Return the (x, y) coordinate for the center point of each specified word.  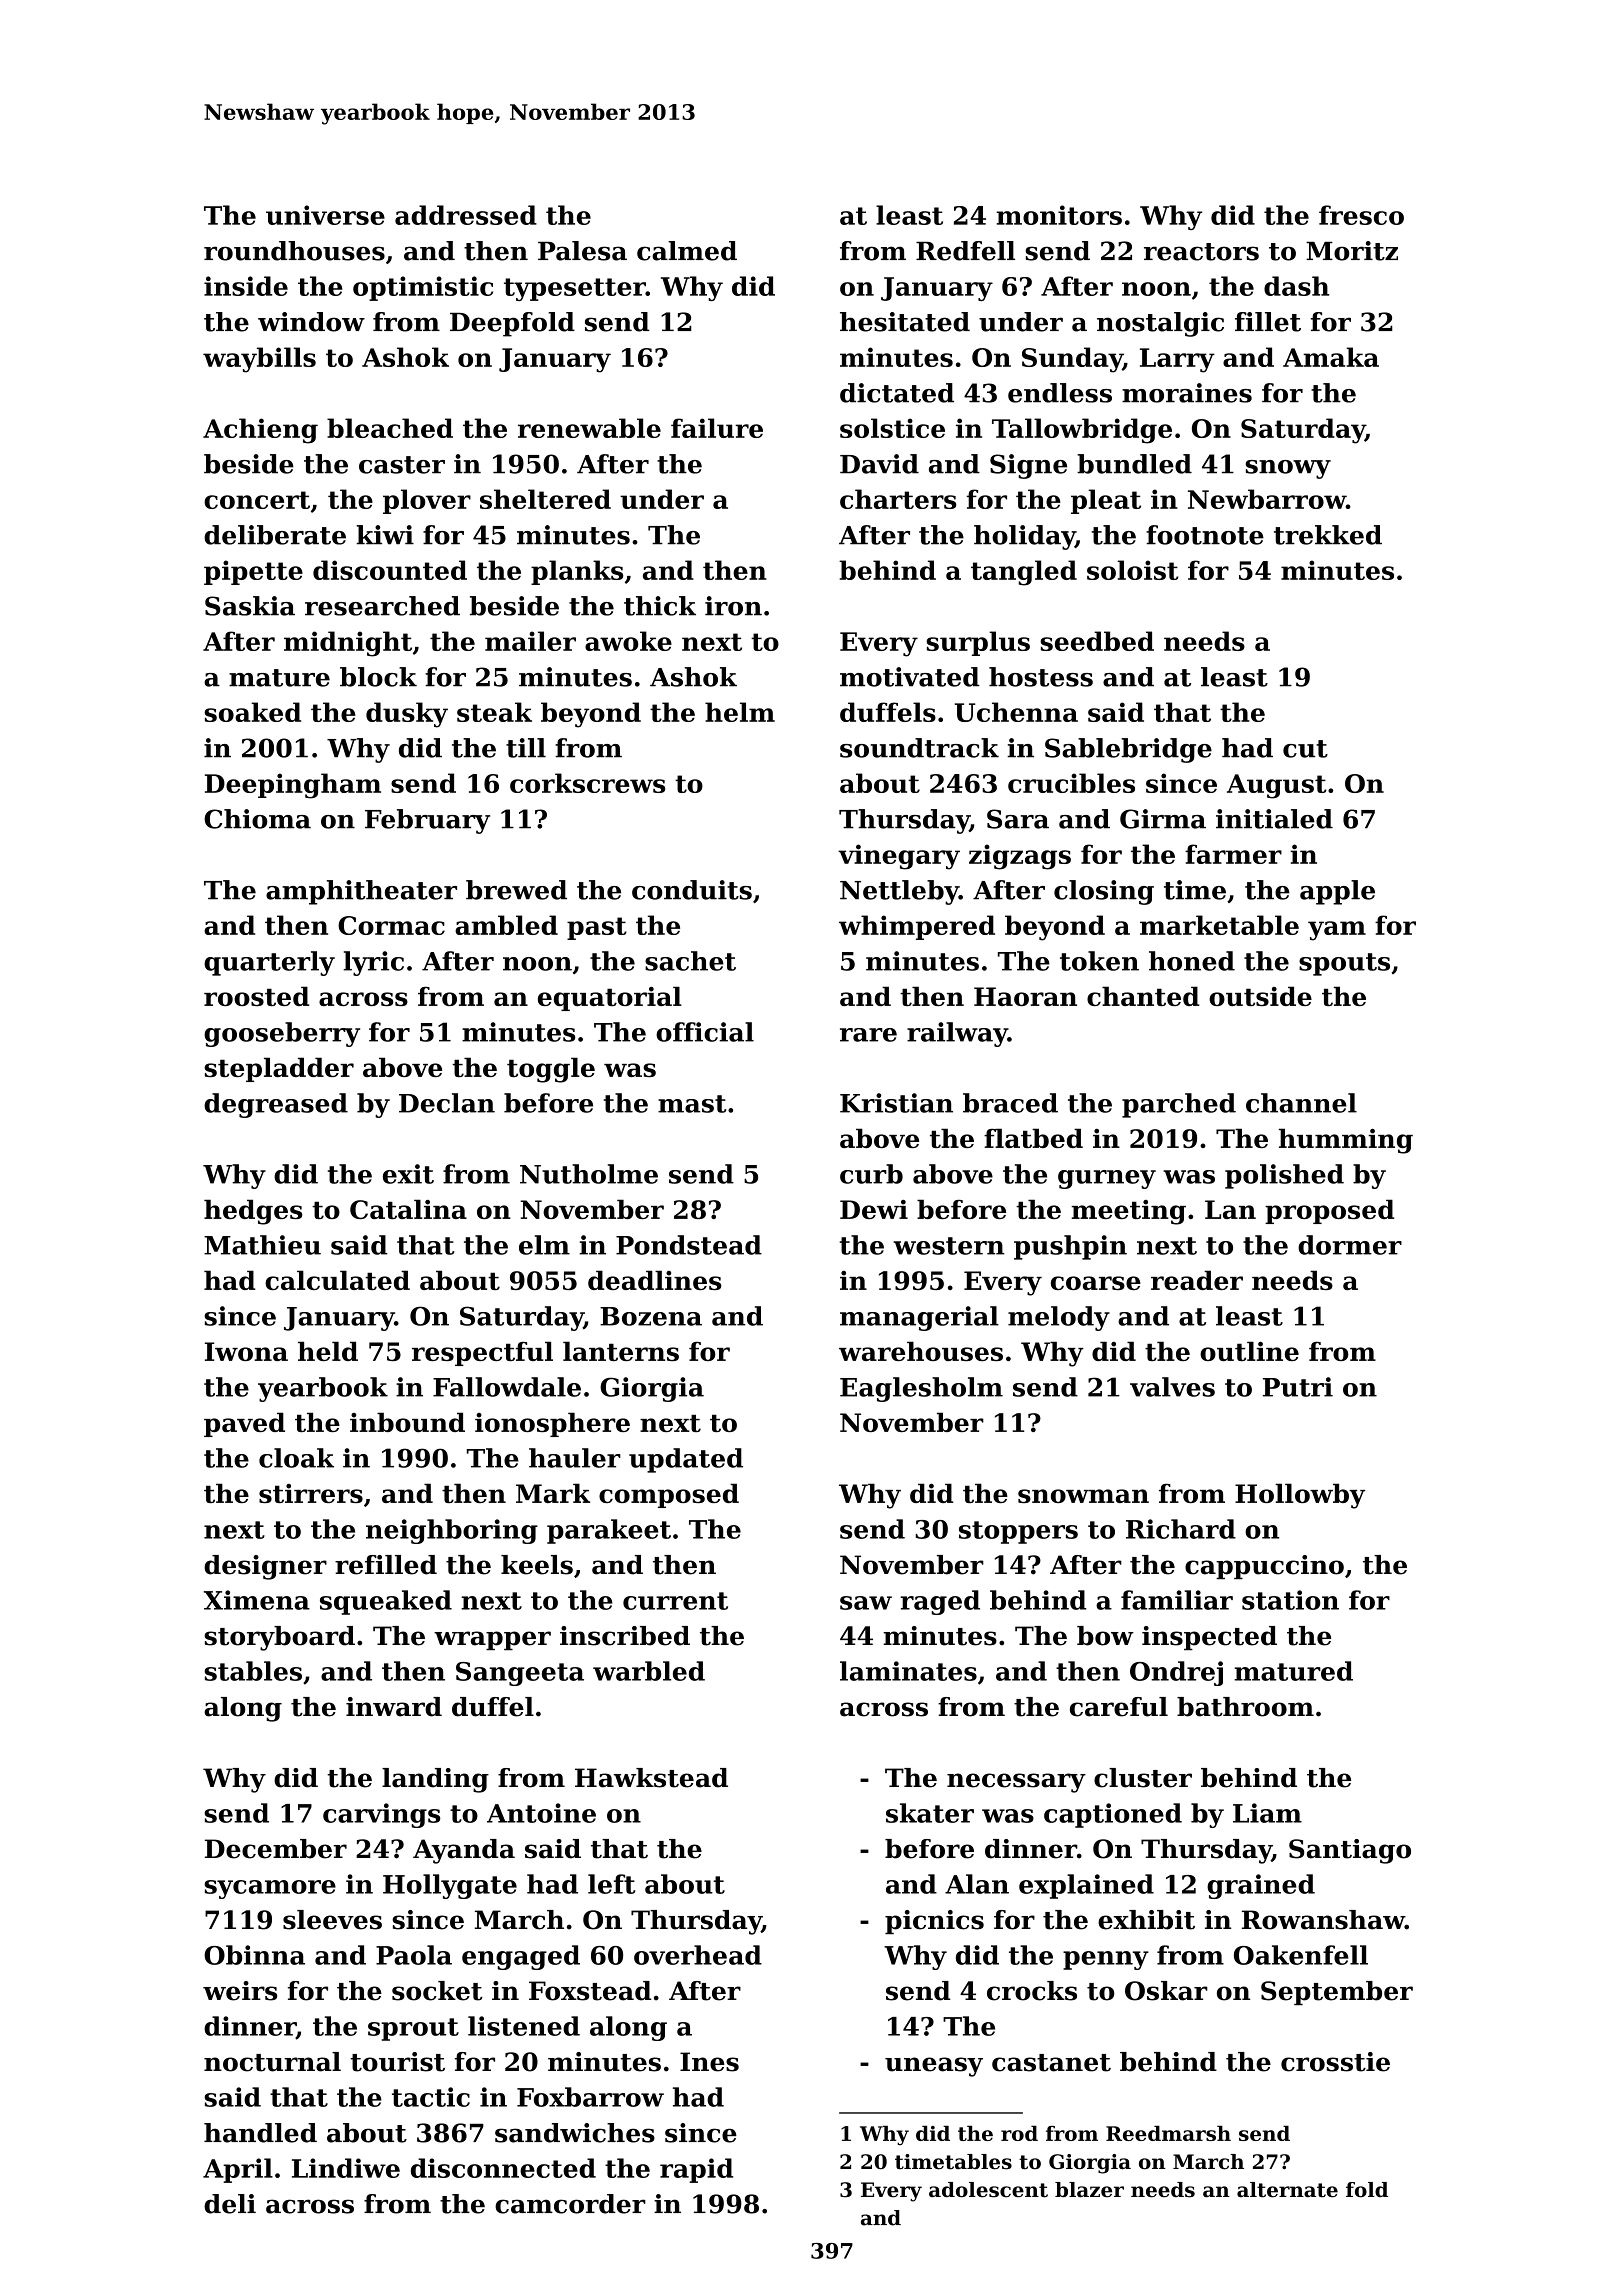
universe (325, 215)
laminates (908, 1671)
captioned (1113, 1815)
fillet (1268, 322)
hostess (1041, 677)
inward (394, 1707)
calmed (687, 251)
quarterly (269, 963)
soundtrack (919, 748)
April (238, 2170)
